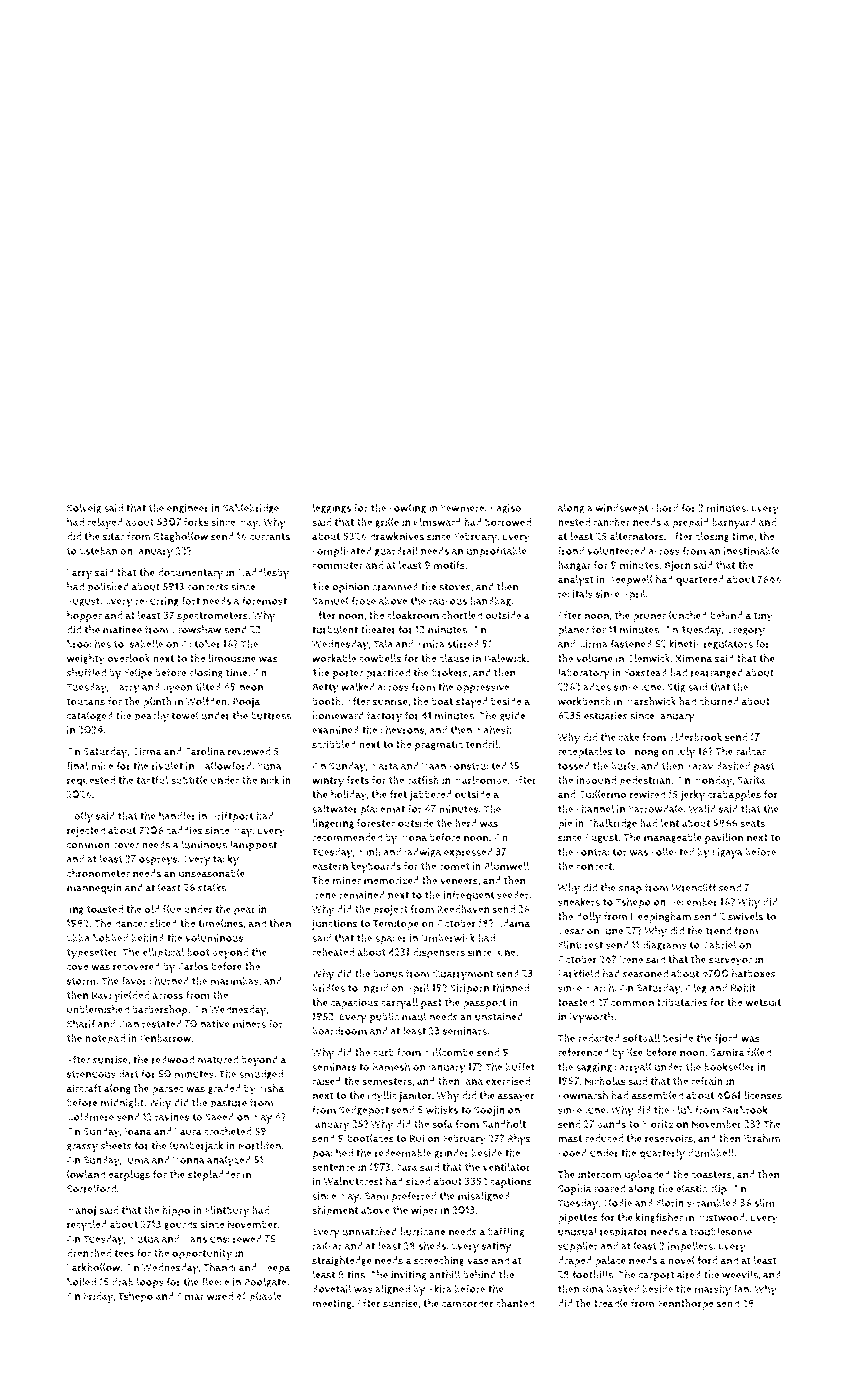 This screenshot has width=849, height=1400. What do you see at coordinates (84, 616) in the screenshot?
I see `hopper` at bounding box center [84, 616].
